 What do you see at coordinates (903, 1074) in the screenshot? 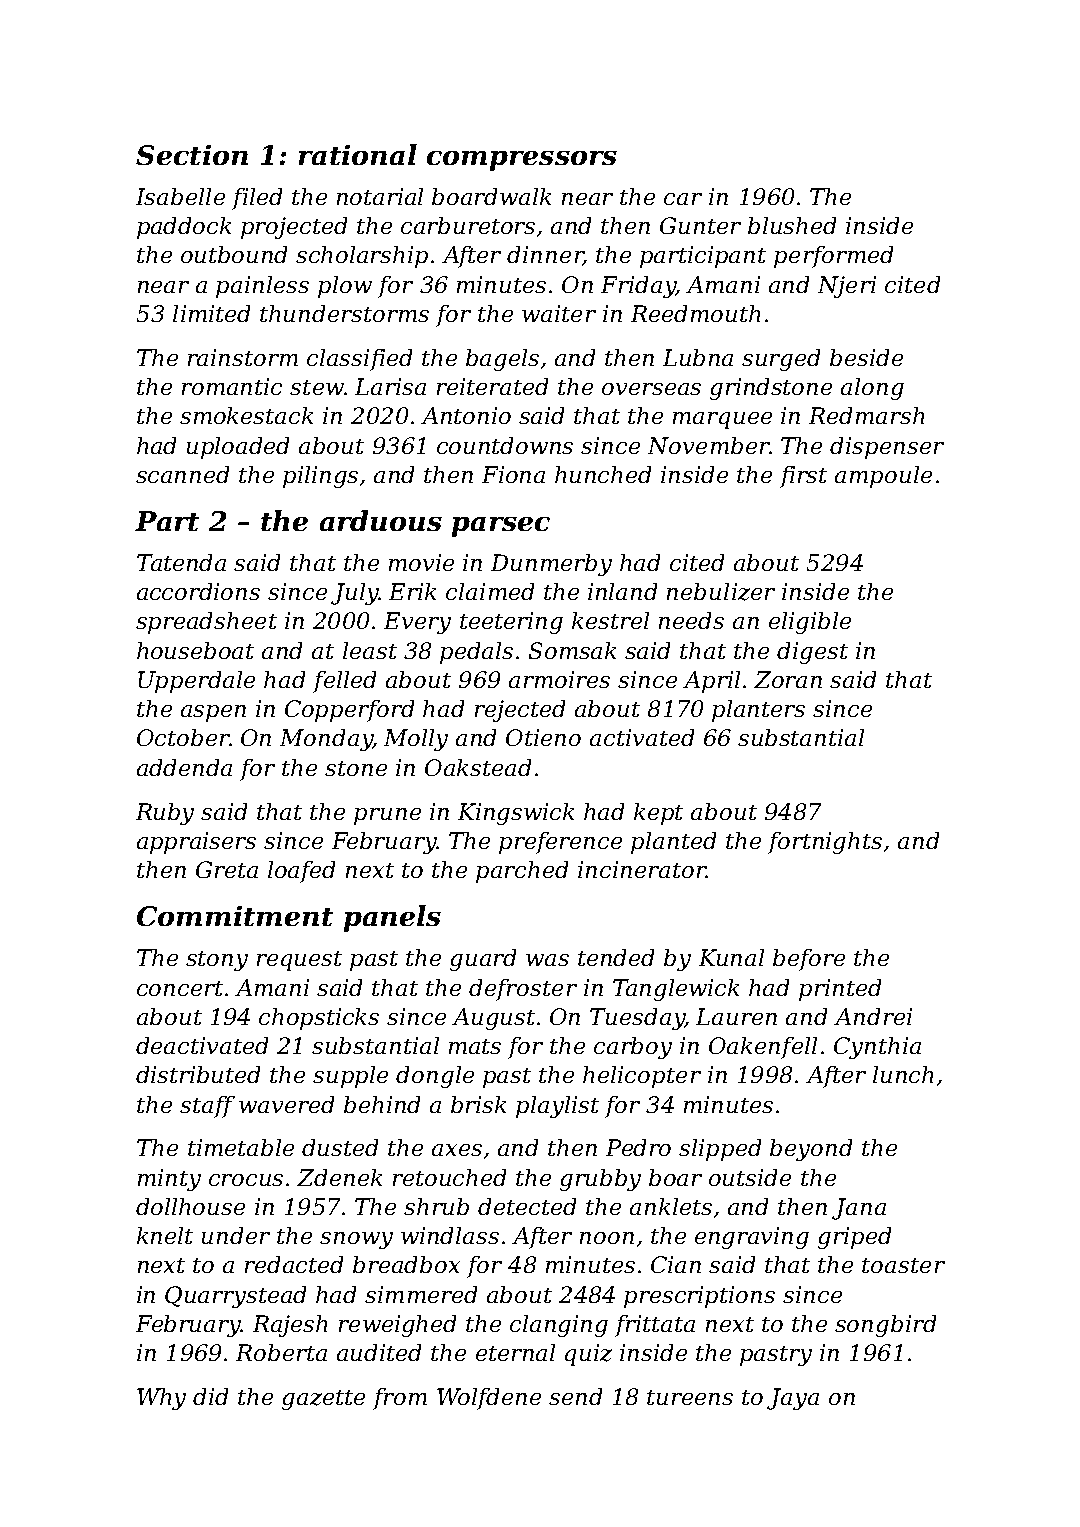
I see `lunch` at bounding box center [903, 1074].
